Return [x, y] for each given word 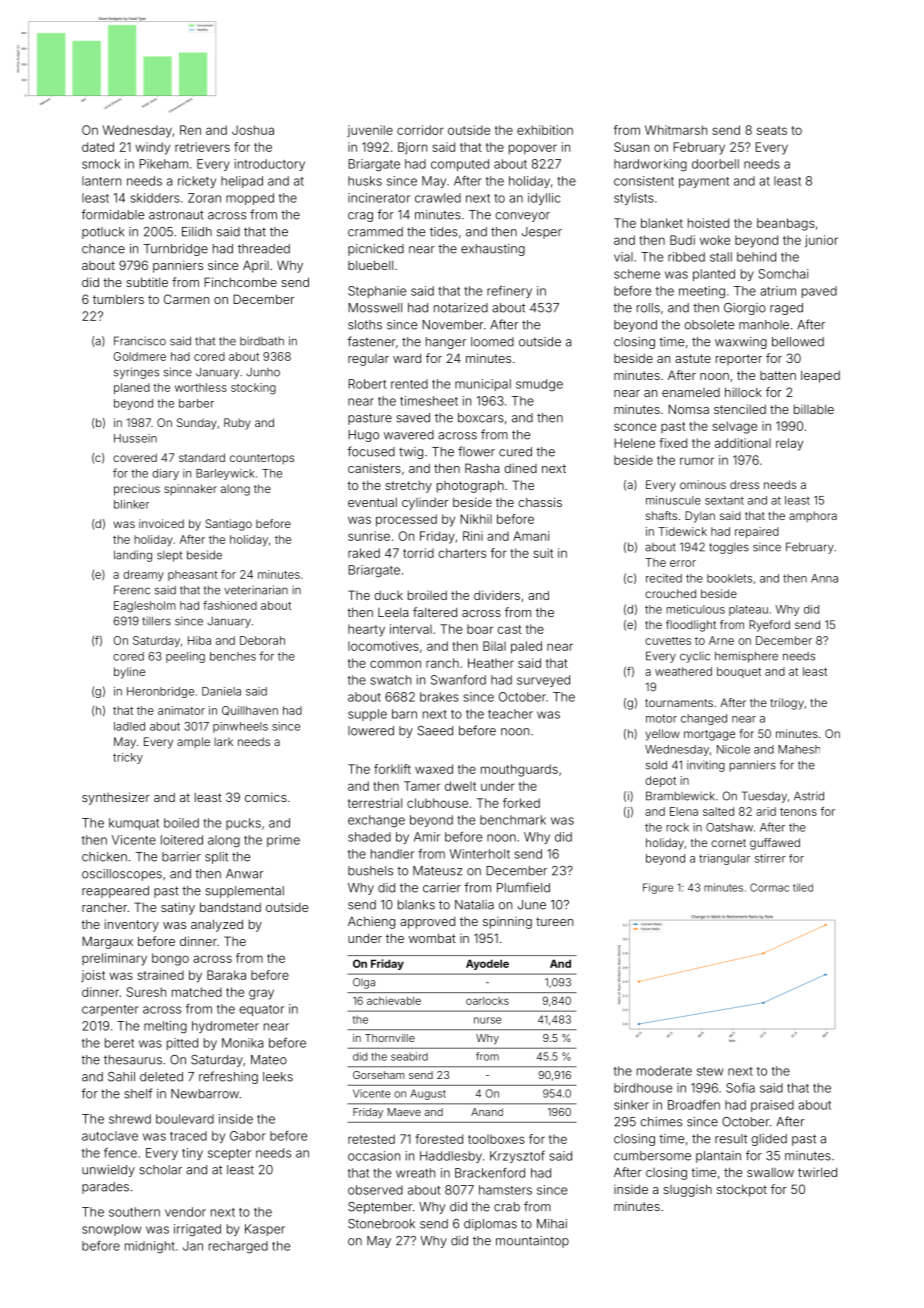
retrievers [202, 147]
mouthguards [519, 770]
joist [93, 976]
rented [409, 384]
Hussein [135, 438]
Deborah [262, 640]
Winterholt [480, 854]
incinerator [379, 198]
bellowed [798, 342]
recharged [238, 1247]
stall [721, 257]
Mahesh [799, 749]
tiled [803, 887]
